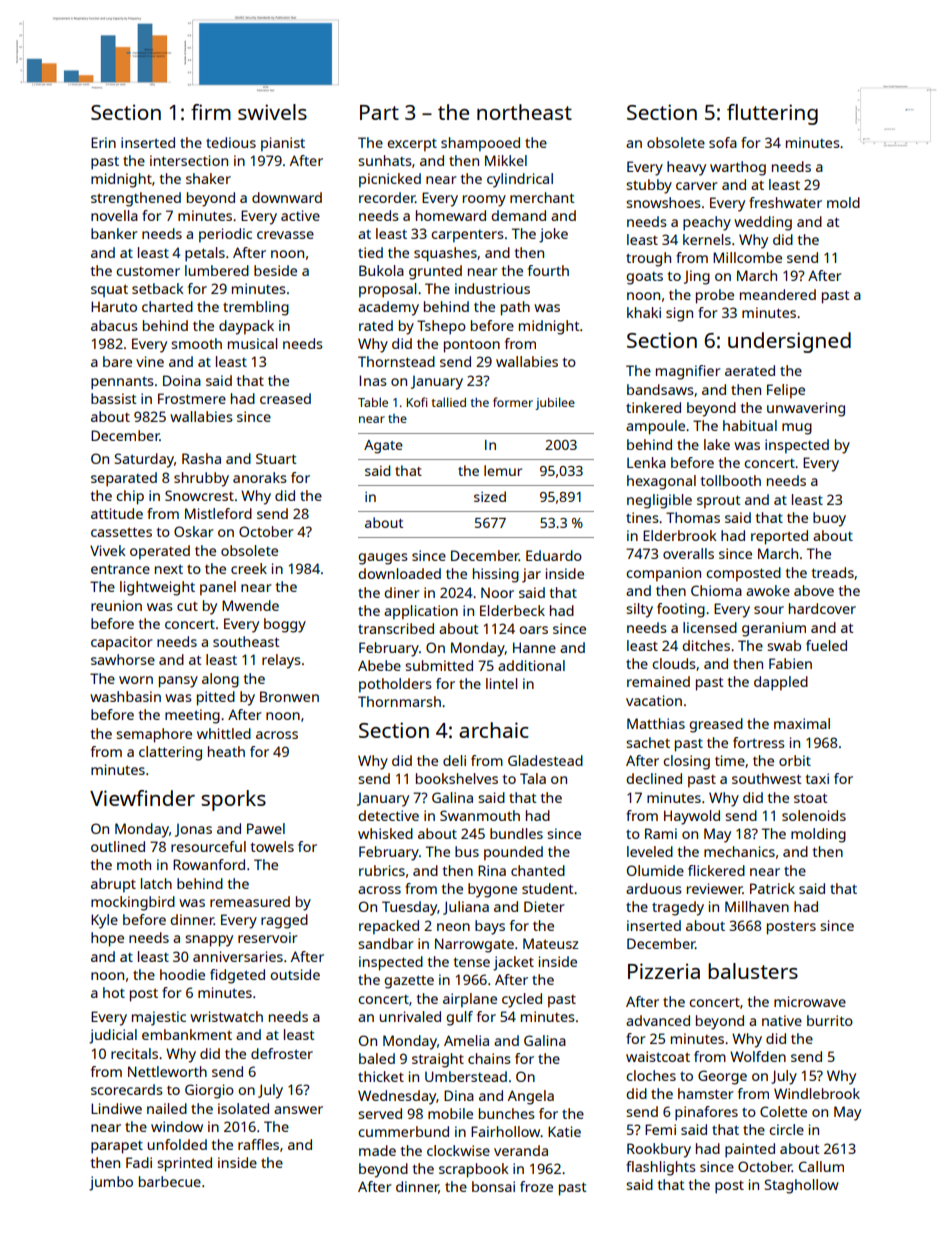  What do you see at coordinates (480, 815) in the image?
I see `Swanmouth` at bounding box center [480, 815].
